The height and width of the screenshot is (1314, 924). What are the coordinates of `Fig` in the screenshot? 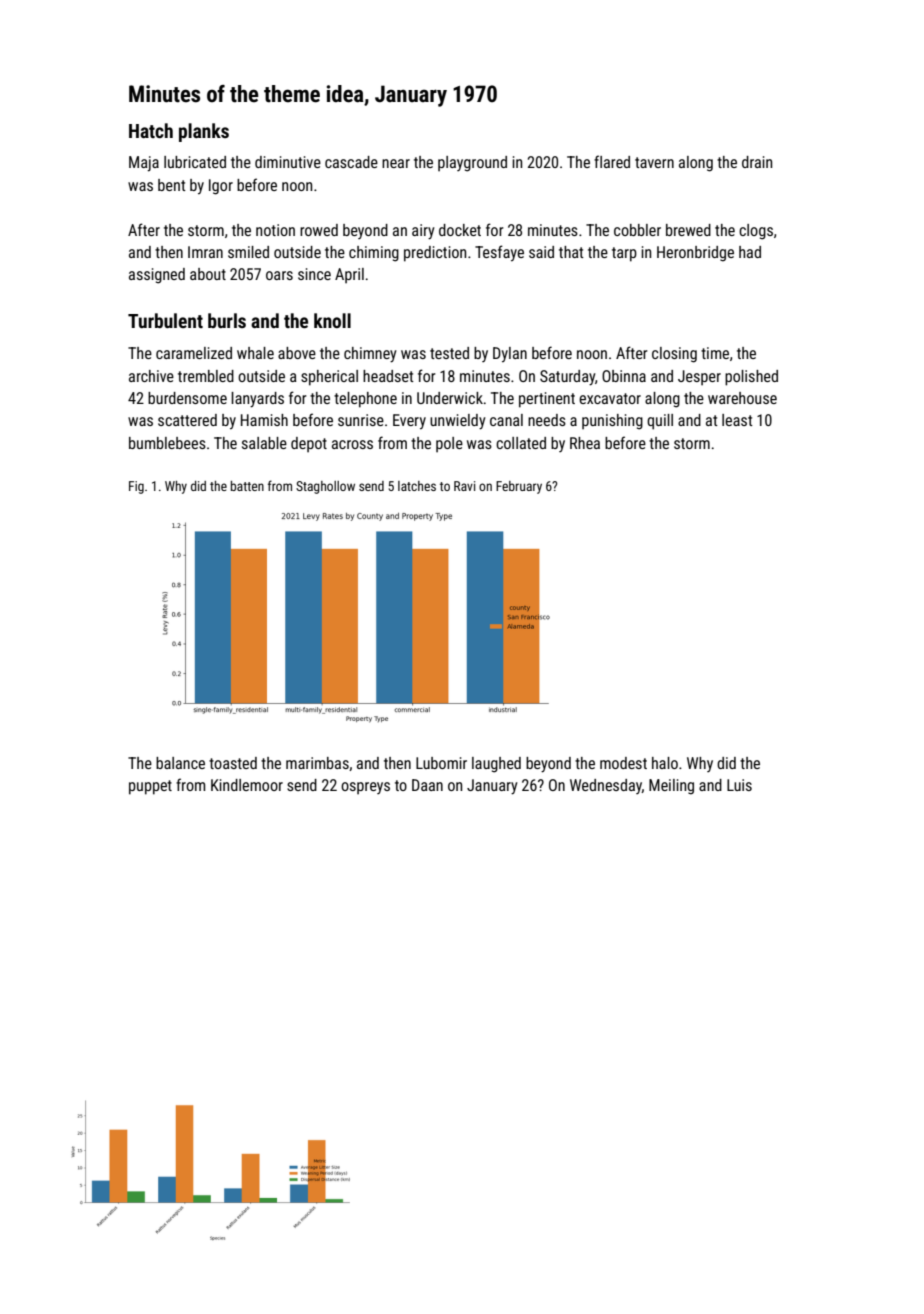 It's located at (136, 487).
